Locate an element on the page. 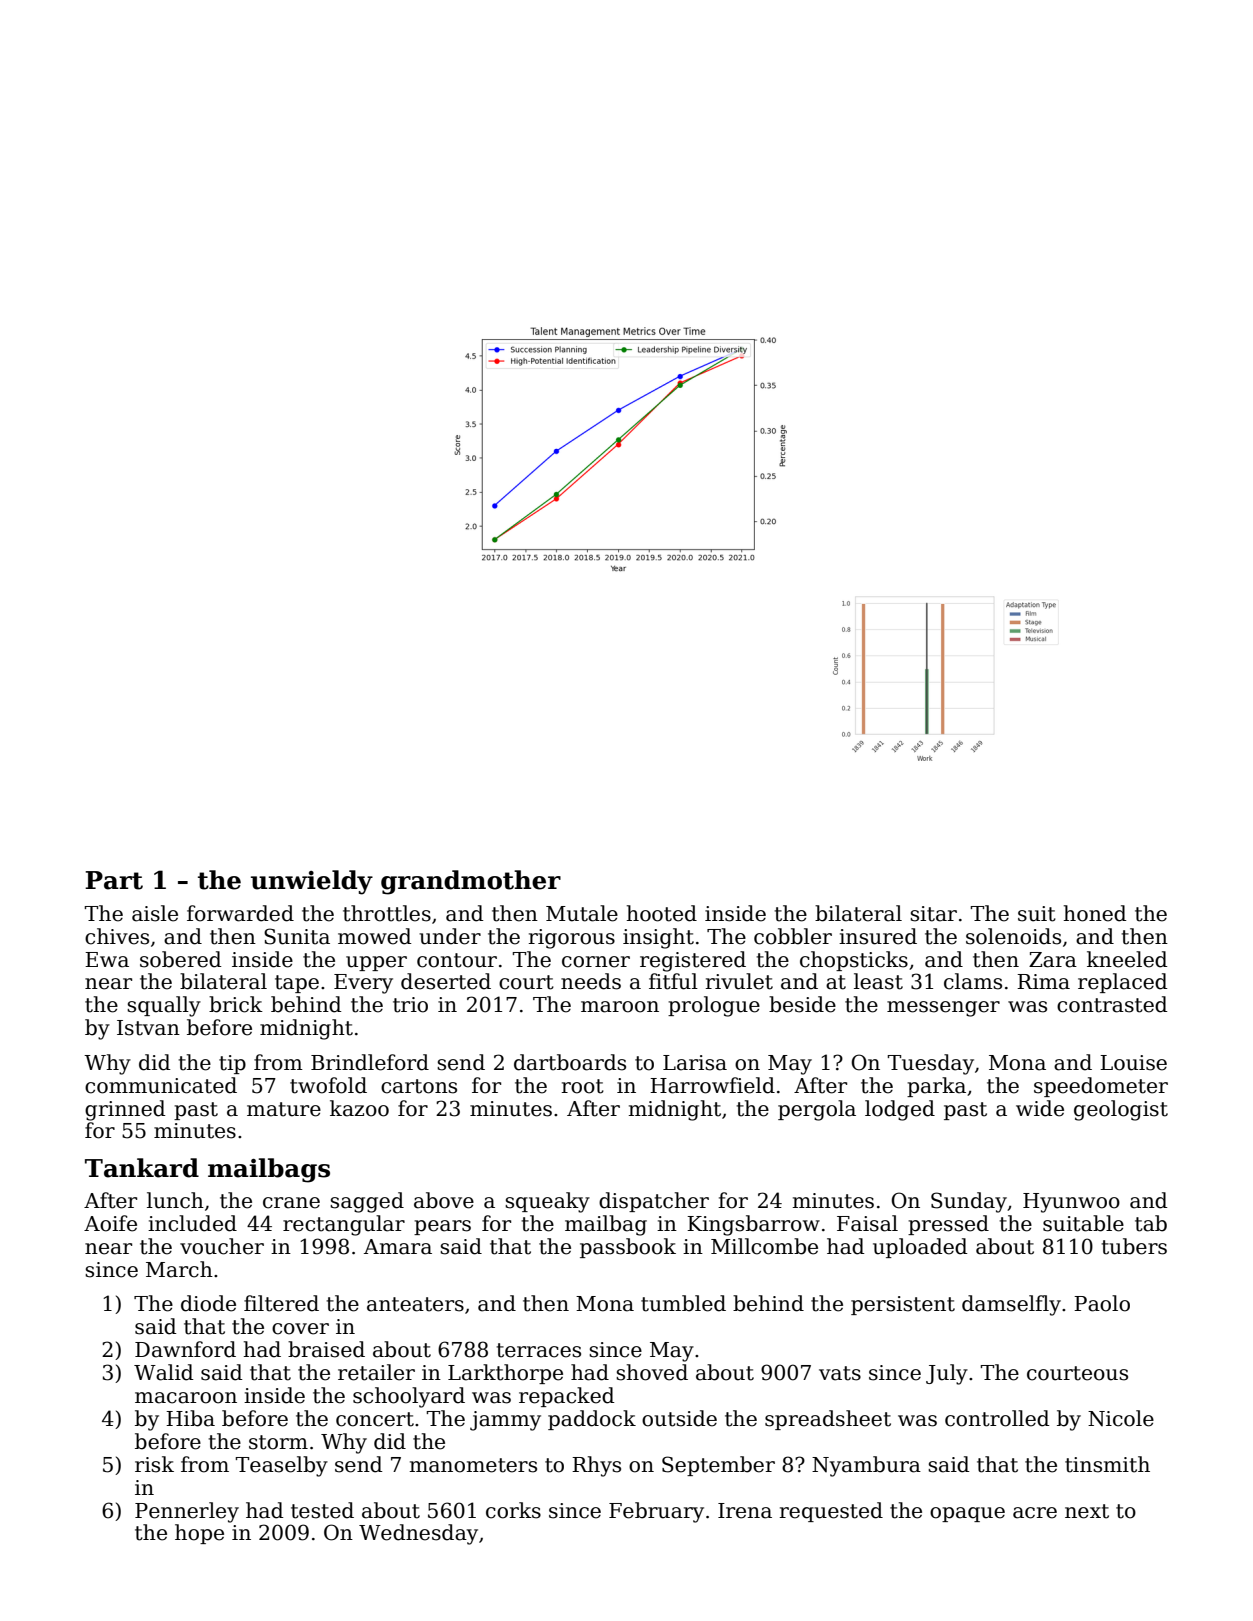 The width and height of the page is (1253, 1621). grandmother is located at coordinates (471, 882).
